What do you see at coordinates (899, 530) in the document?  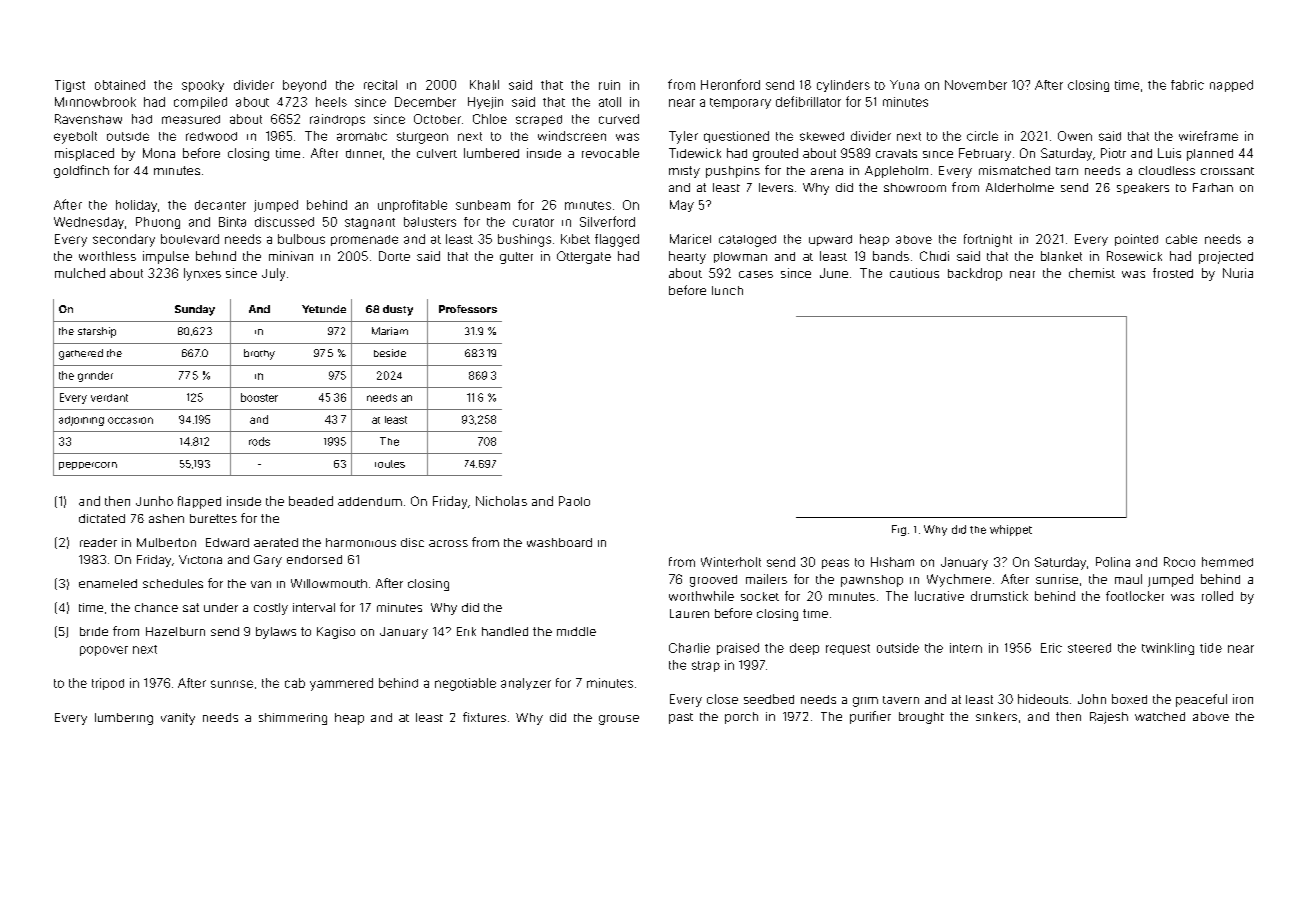 I see `Fig` at bounding box center [899, 530].
